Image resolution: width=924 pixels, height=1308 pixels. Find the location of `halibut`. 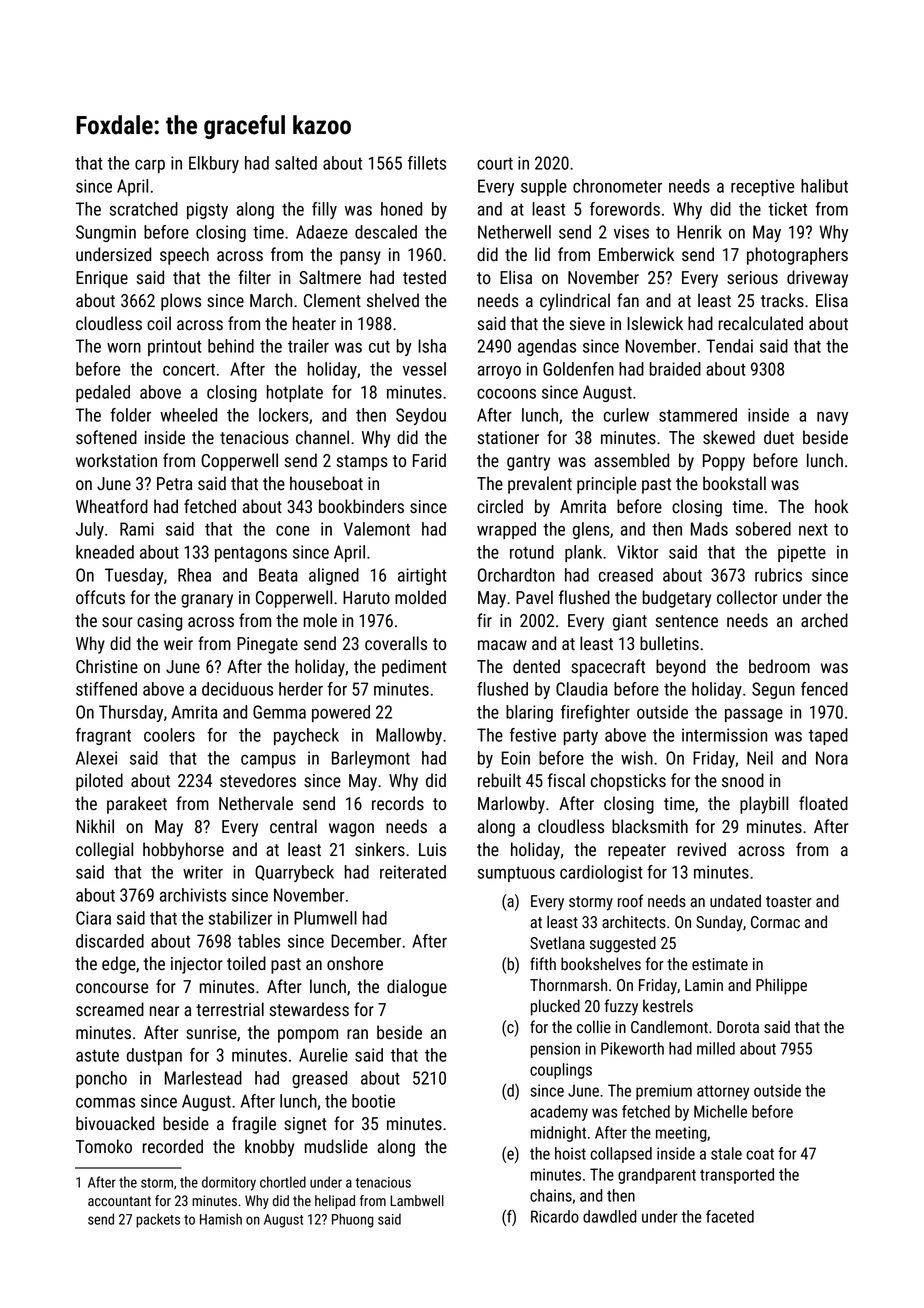

halibut is located at coordinates (824, 186).
